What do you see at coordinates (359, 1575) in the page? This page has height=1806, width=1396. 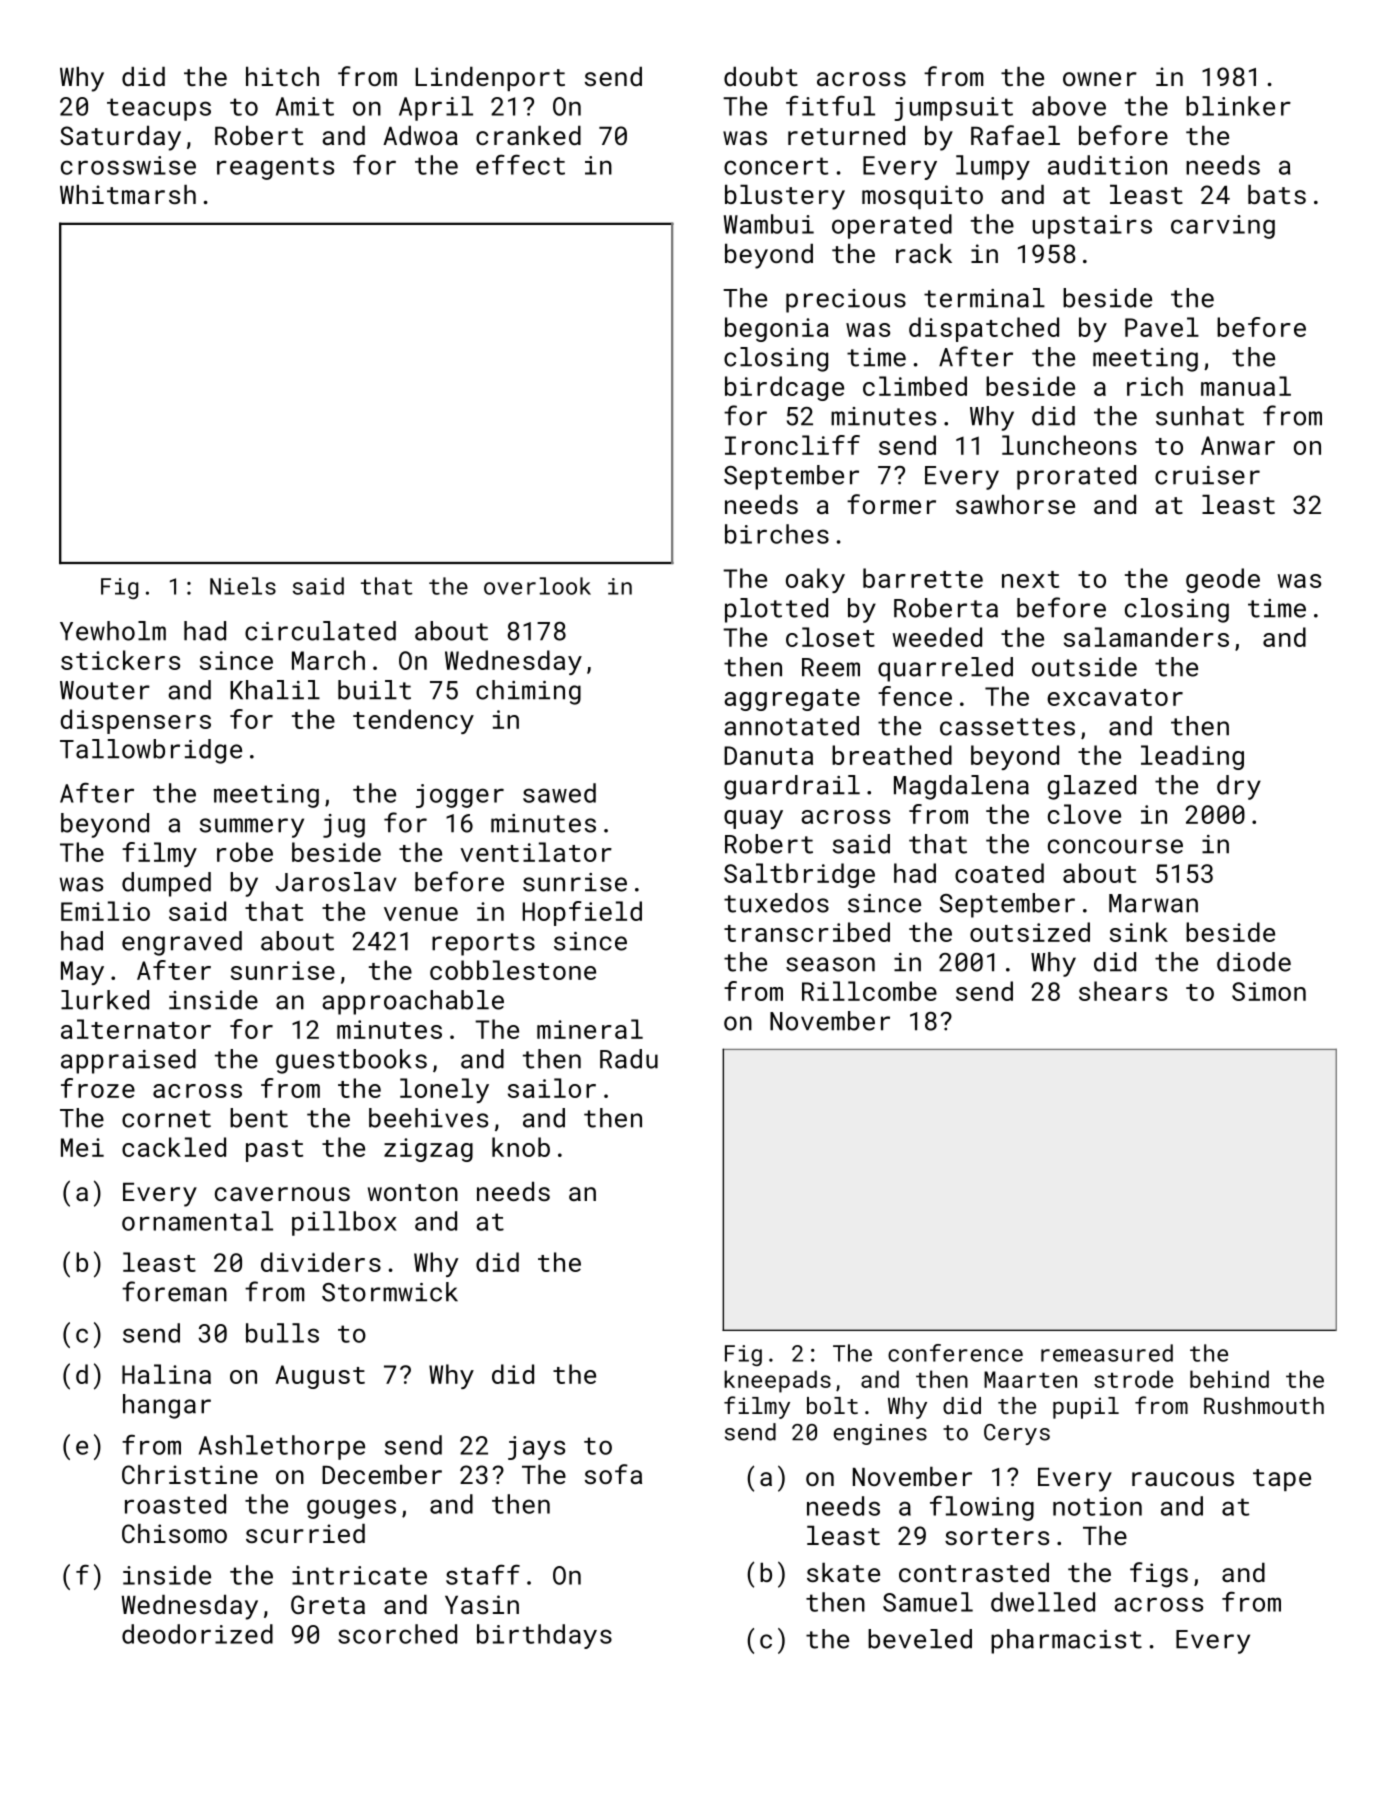 I see `intricate` at bounding box center [359, 1575].
